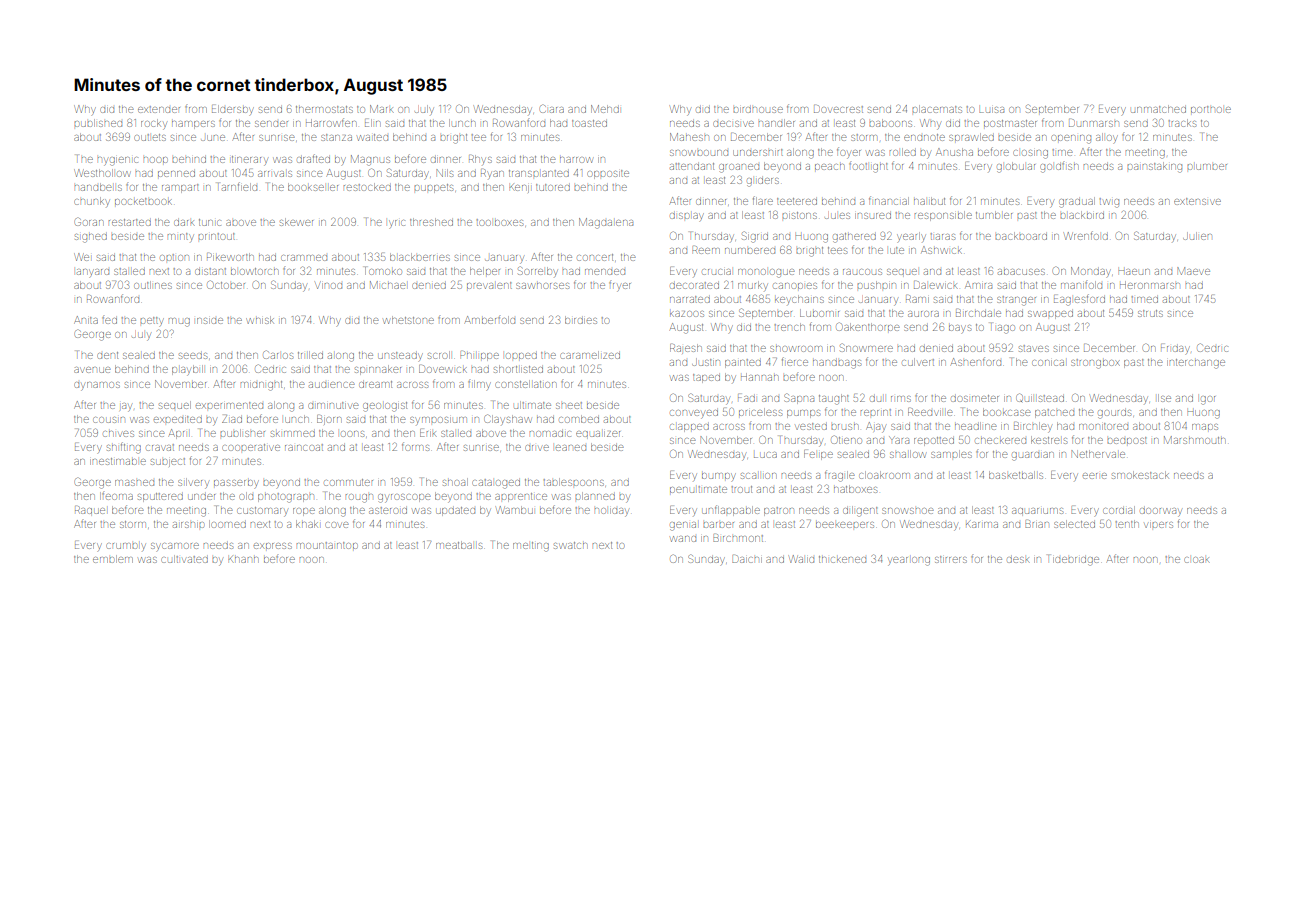 Image resolution: width=1308 pixels, height=924 pixels. I want to click on barber, so click(718, 525).
